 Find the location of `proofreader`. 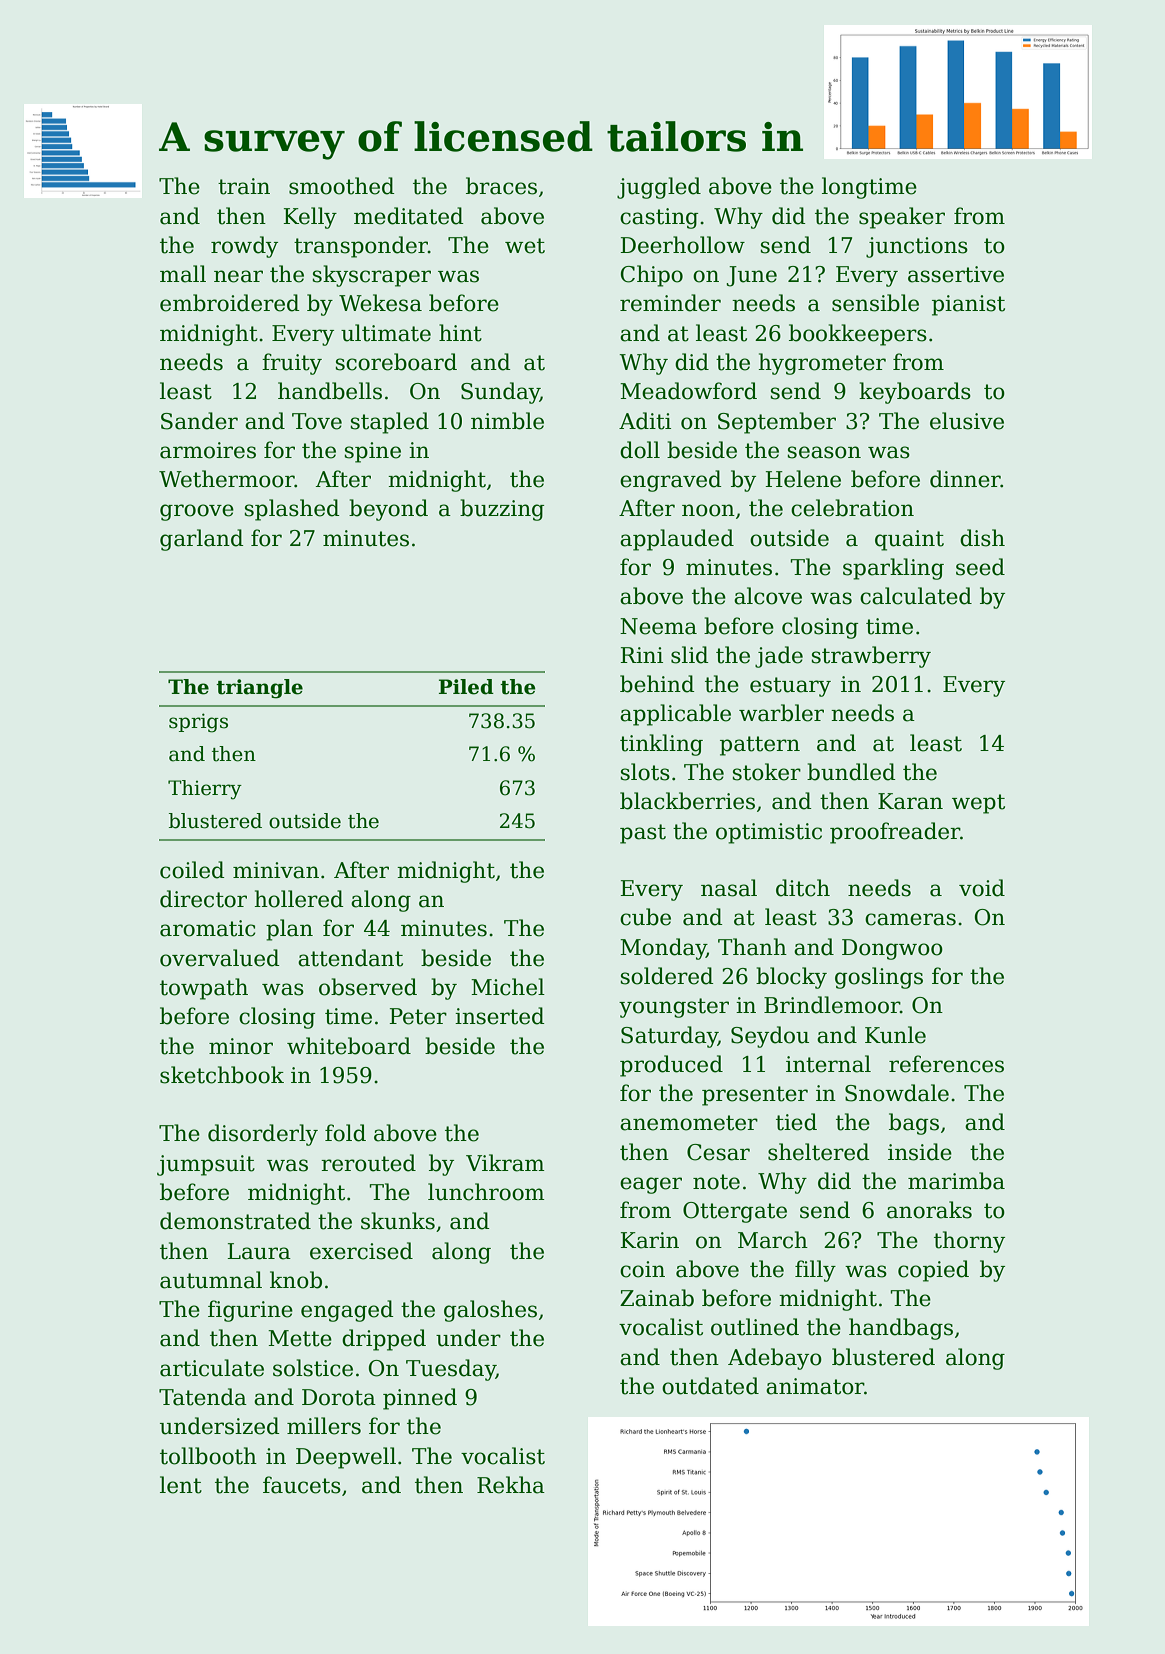

proofreader is located at coordinates (895, 833).
